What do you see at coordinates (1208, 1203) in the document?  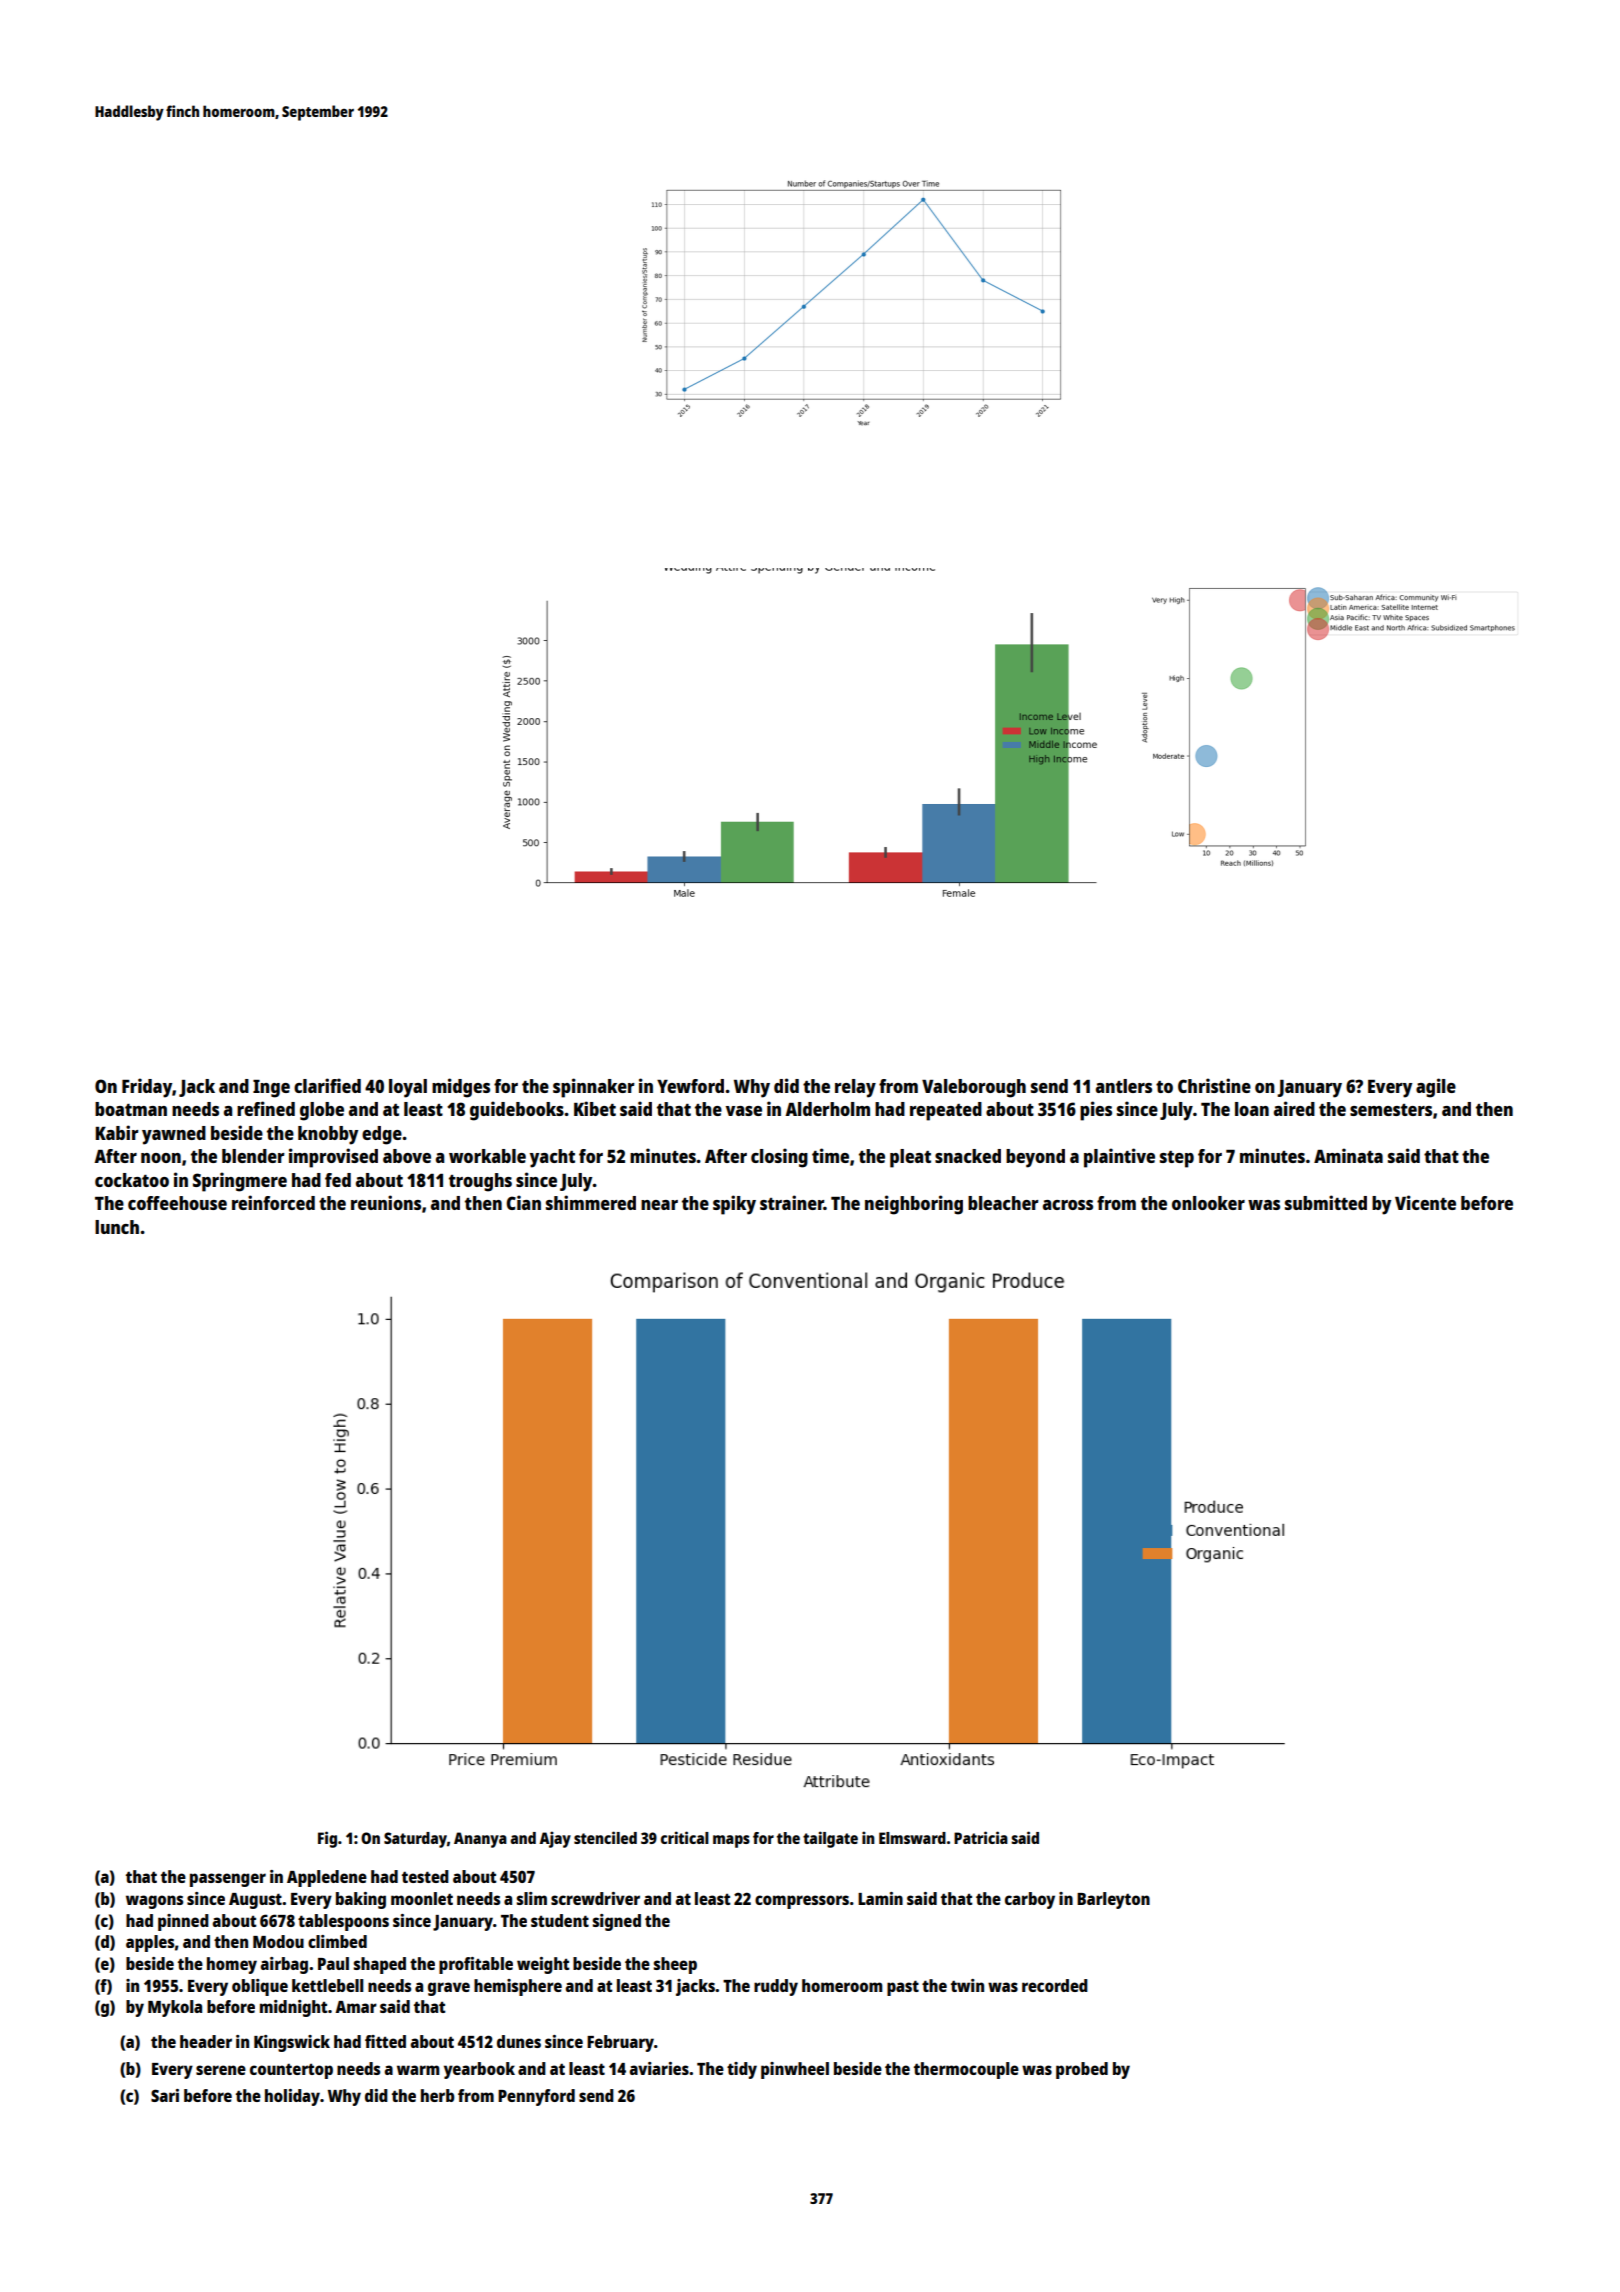 I see `onlooker` at bounding box center [1208, 1203].
